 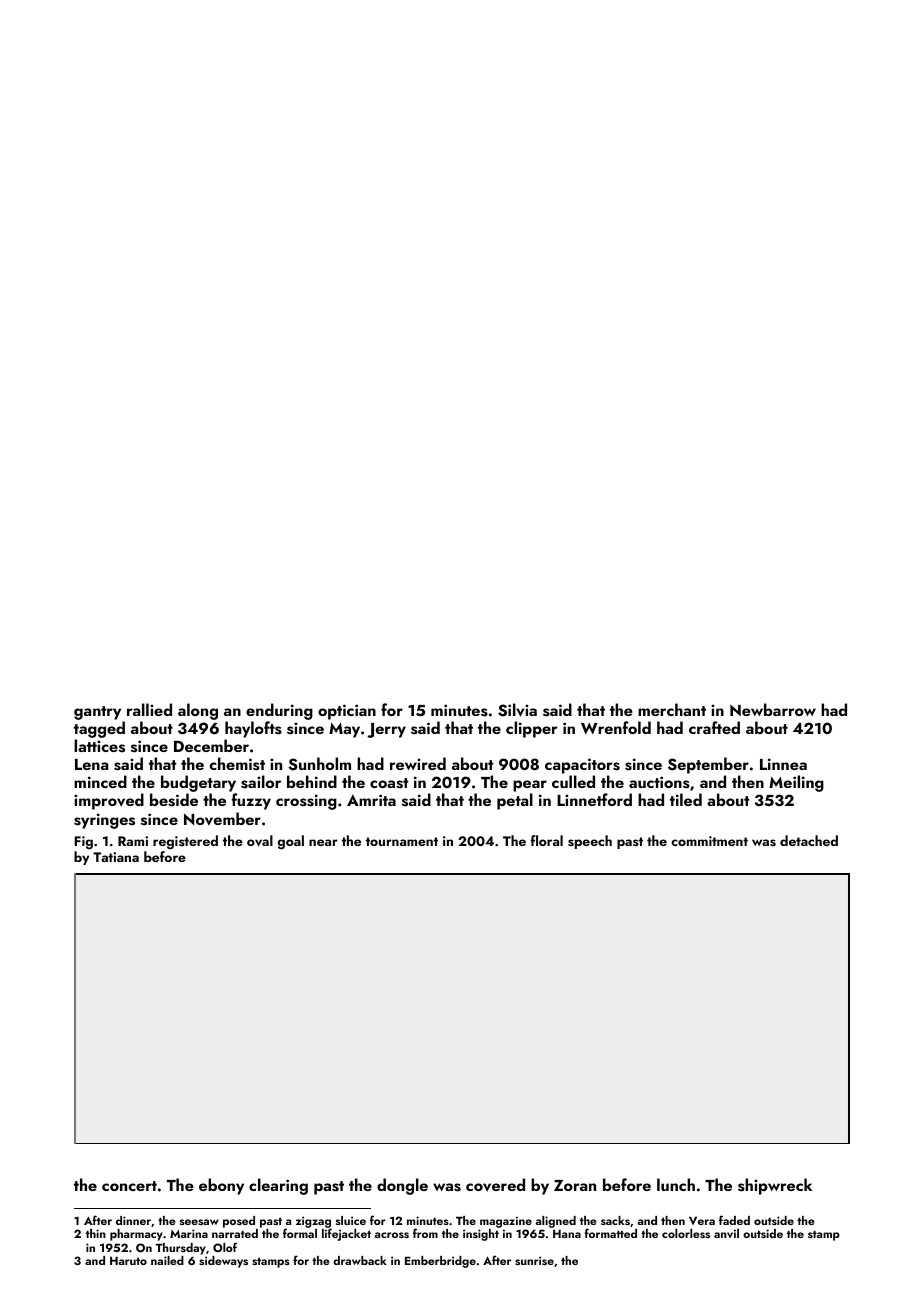 I want to click on Silvia, so click(x=517, y=710).
